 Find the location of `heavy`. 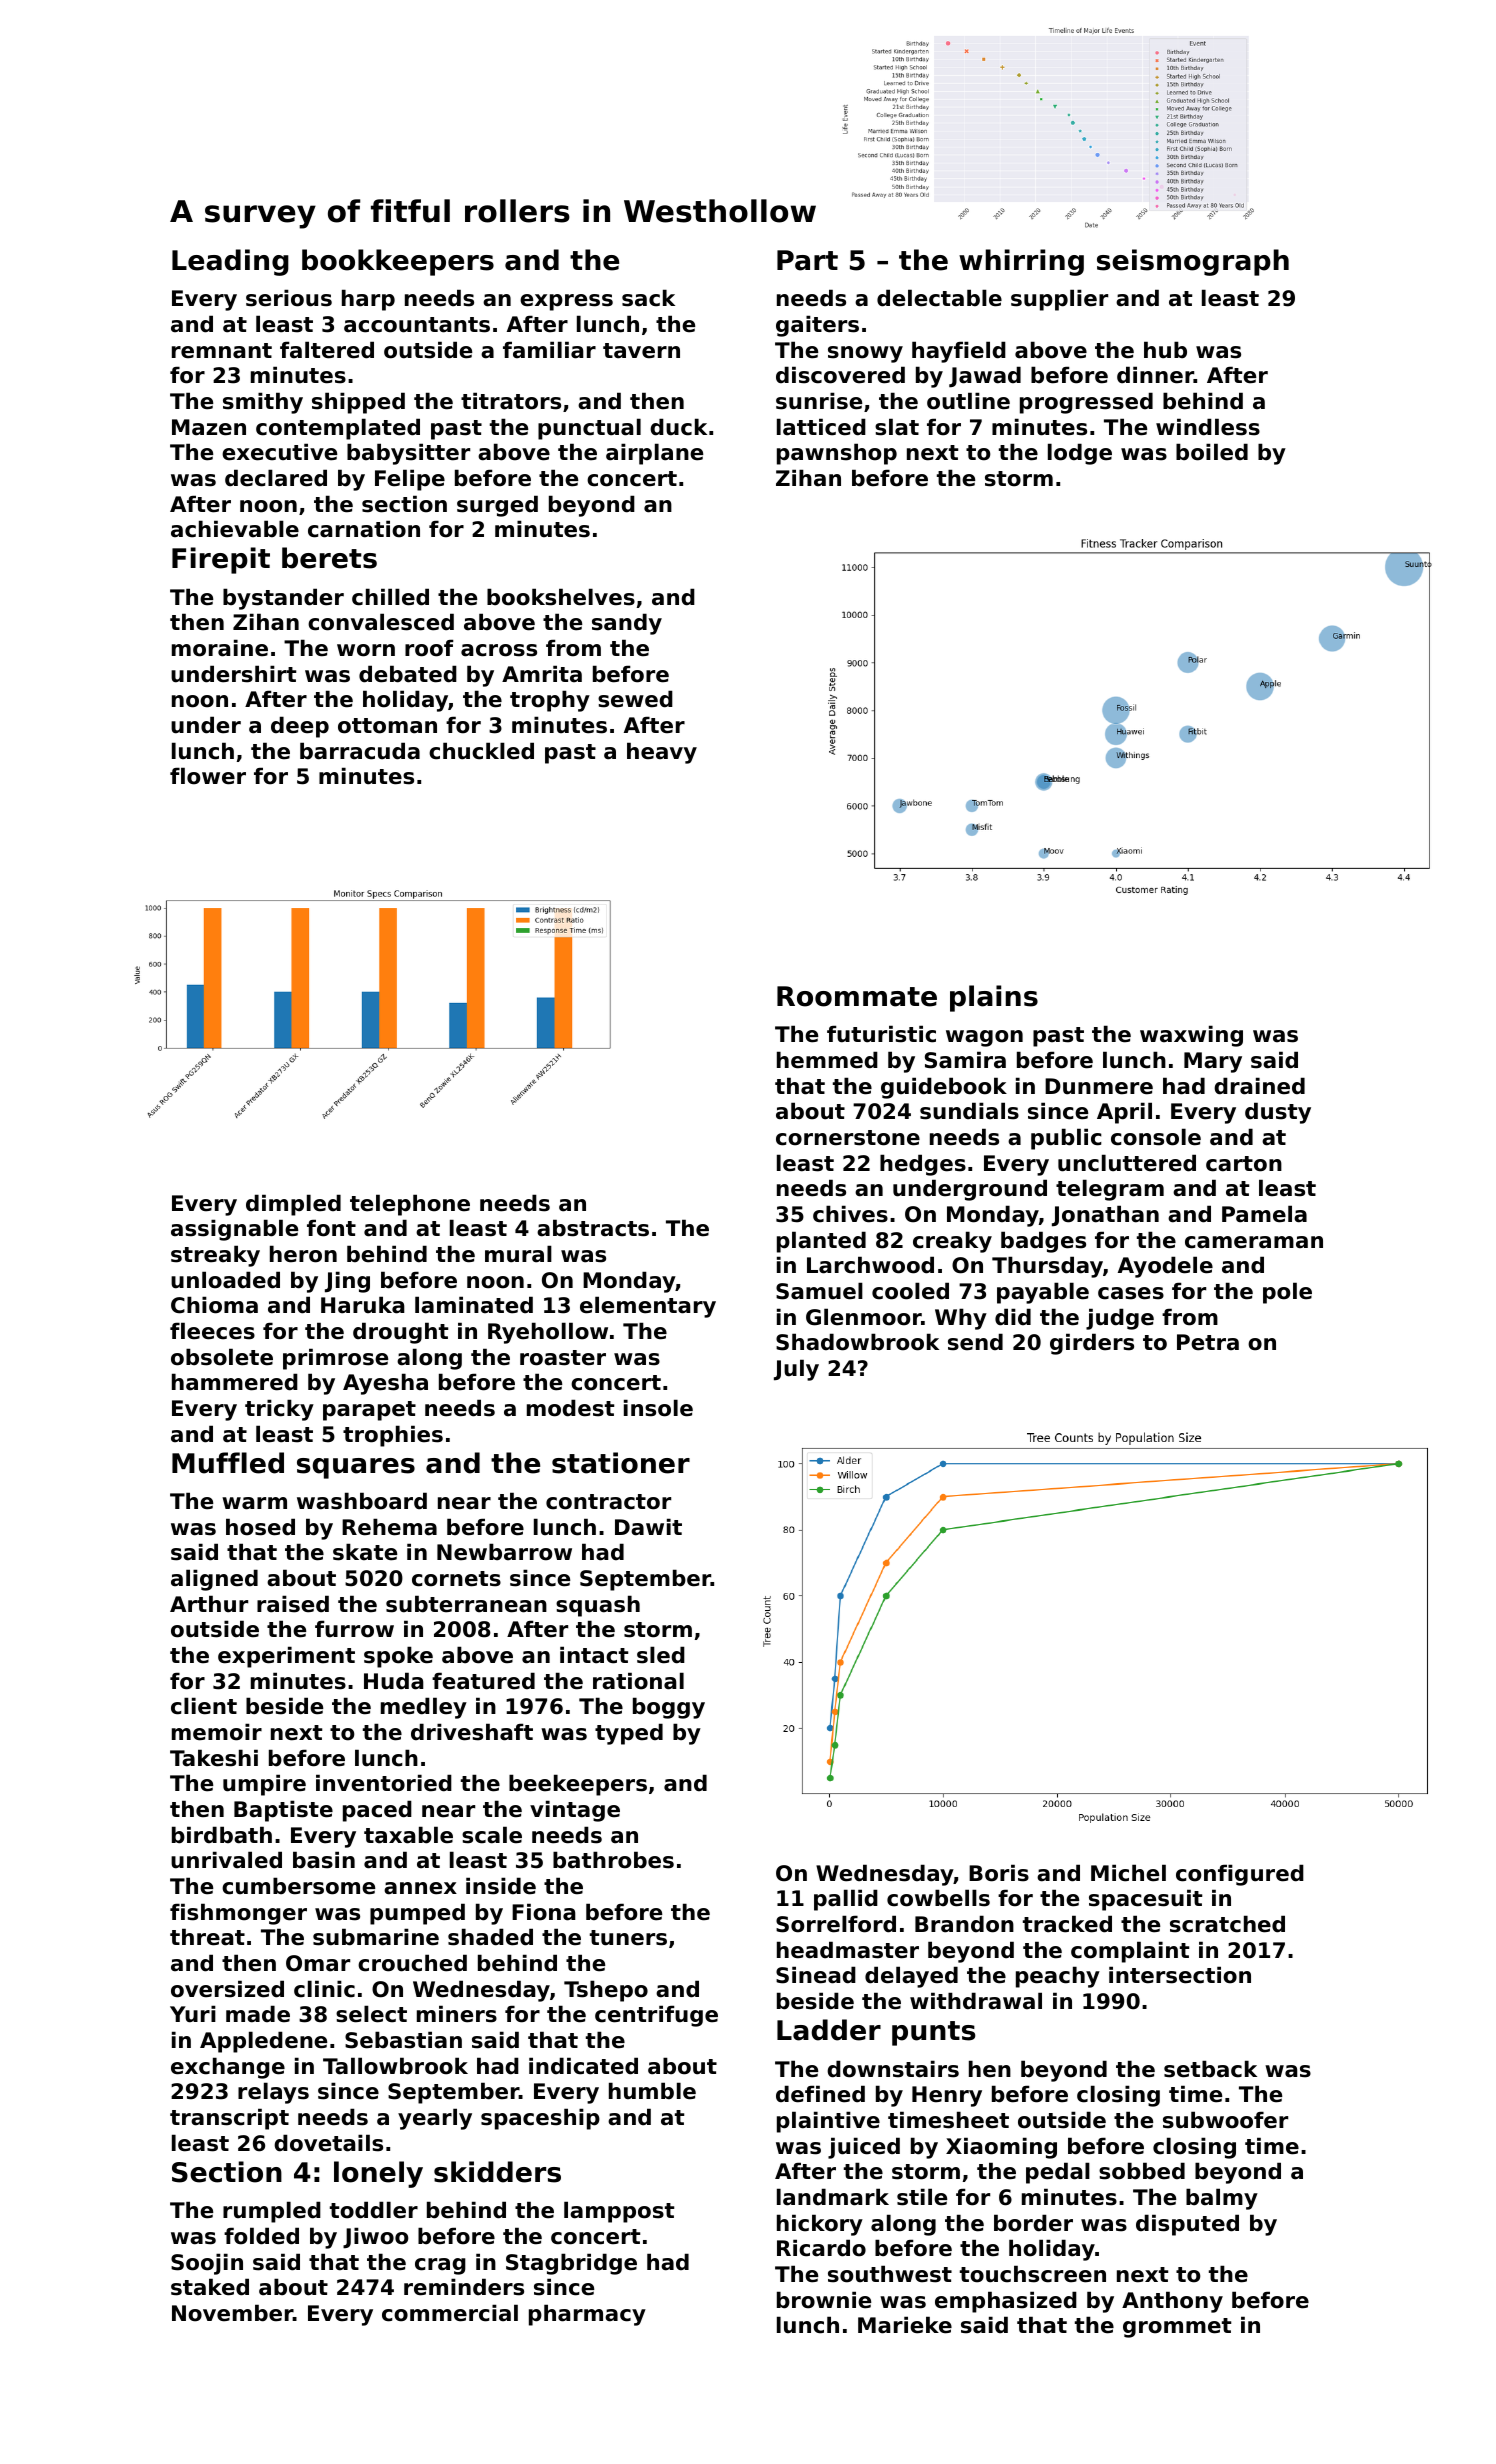

heavy is located at coordinates (662, 753).
